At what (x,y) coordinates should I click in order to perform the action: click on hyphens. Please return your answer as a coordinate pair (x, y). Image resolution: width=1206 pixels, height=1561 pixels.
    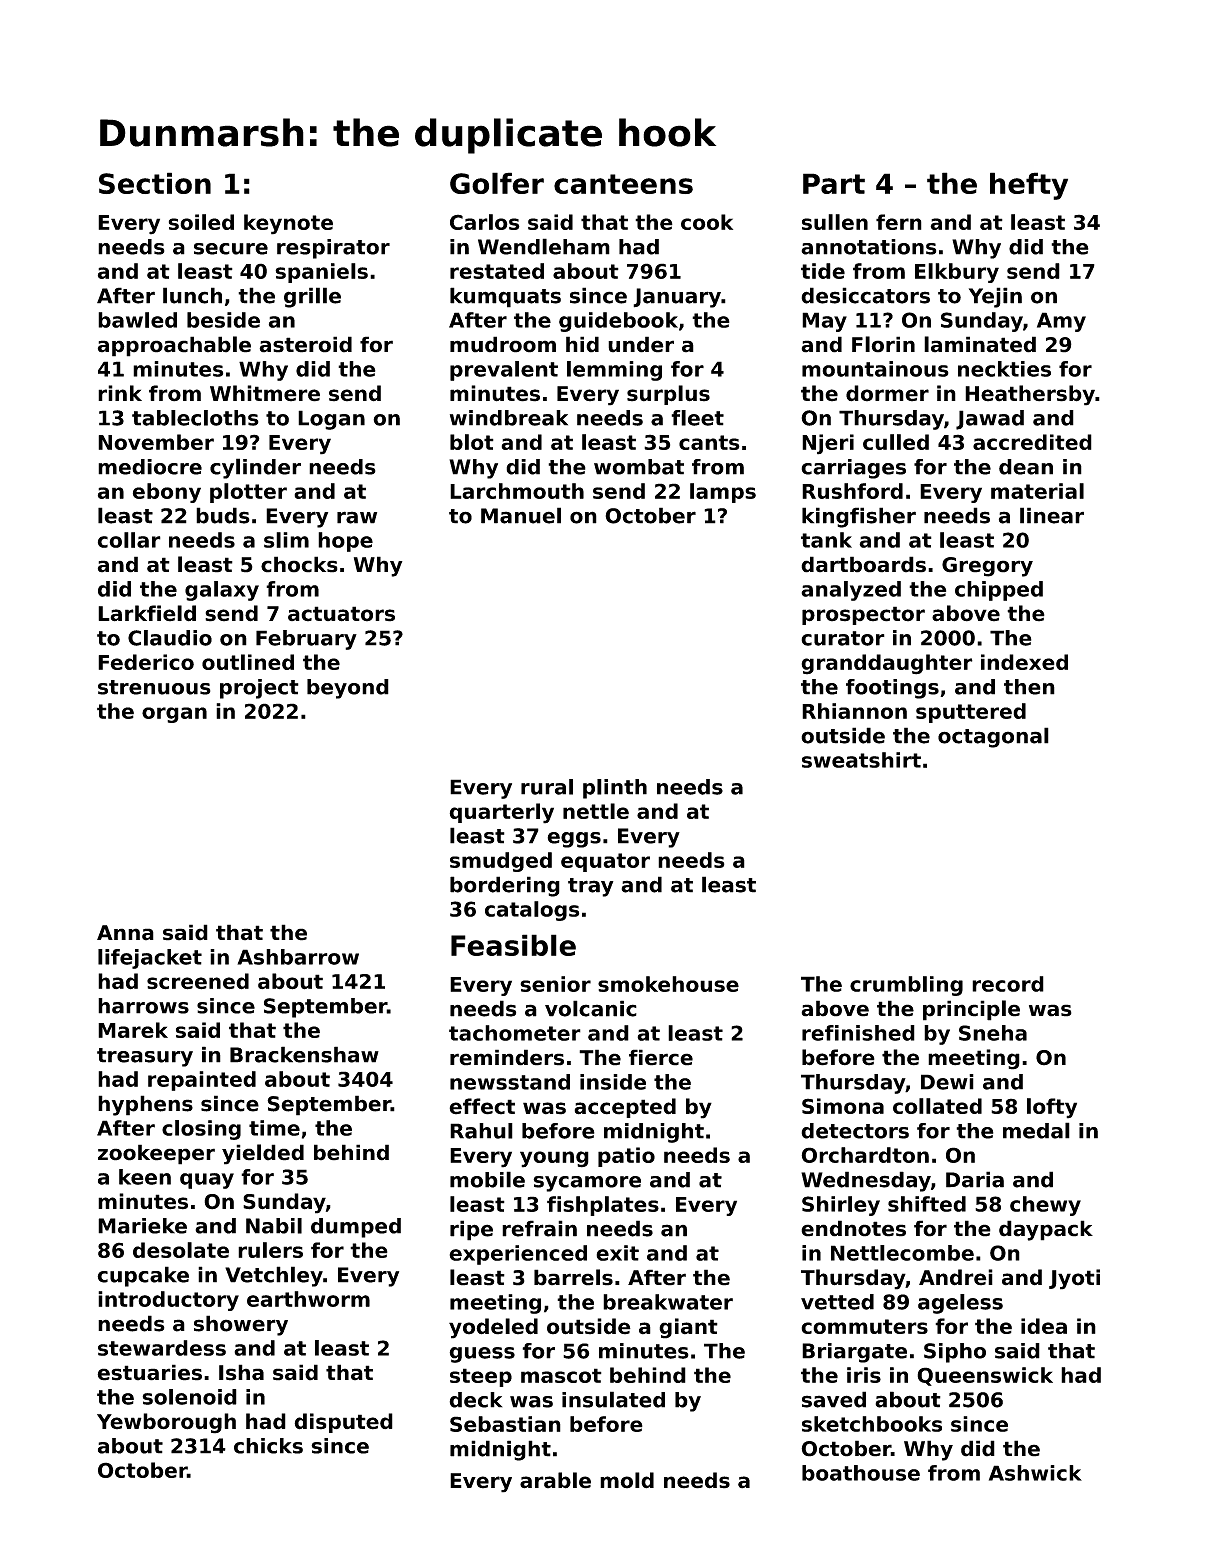
    Looking at the image, I should click on (145, 1105).
